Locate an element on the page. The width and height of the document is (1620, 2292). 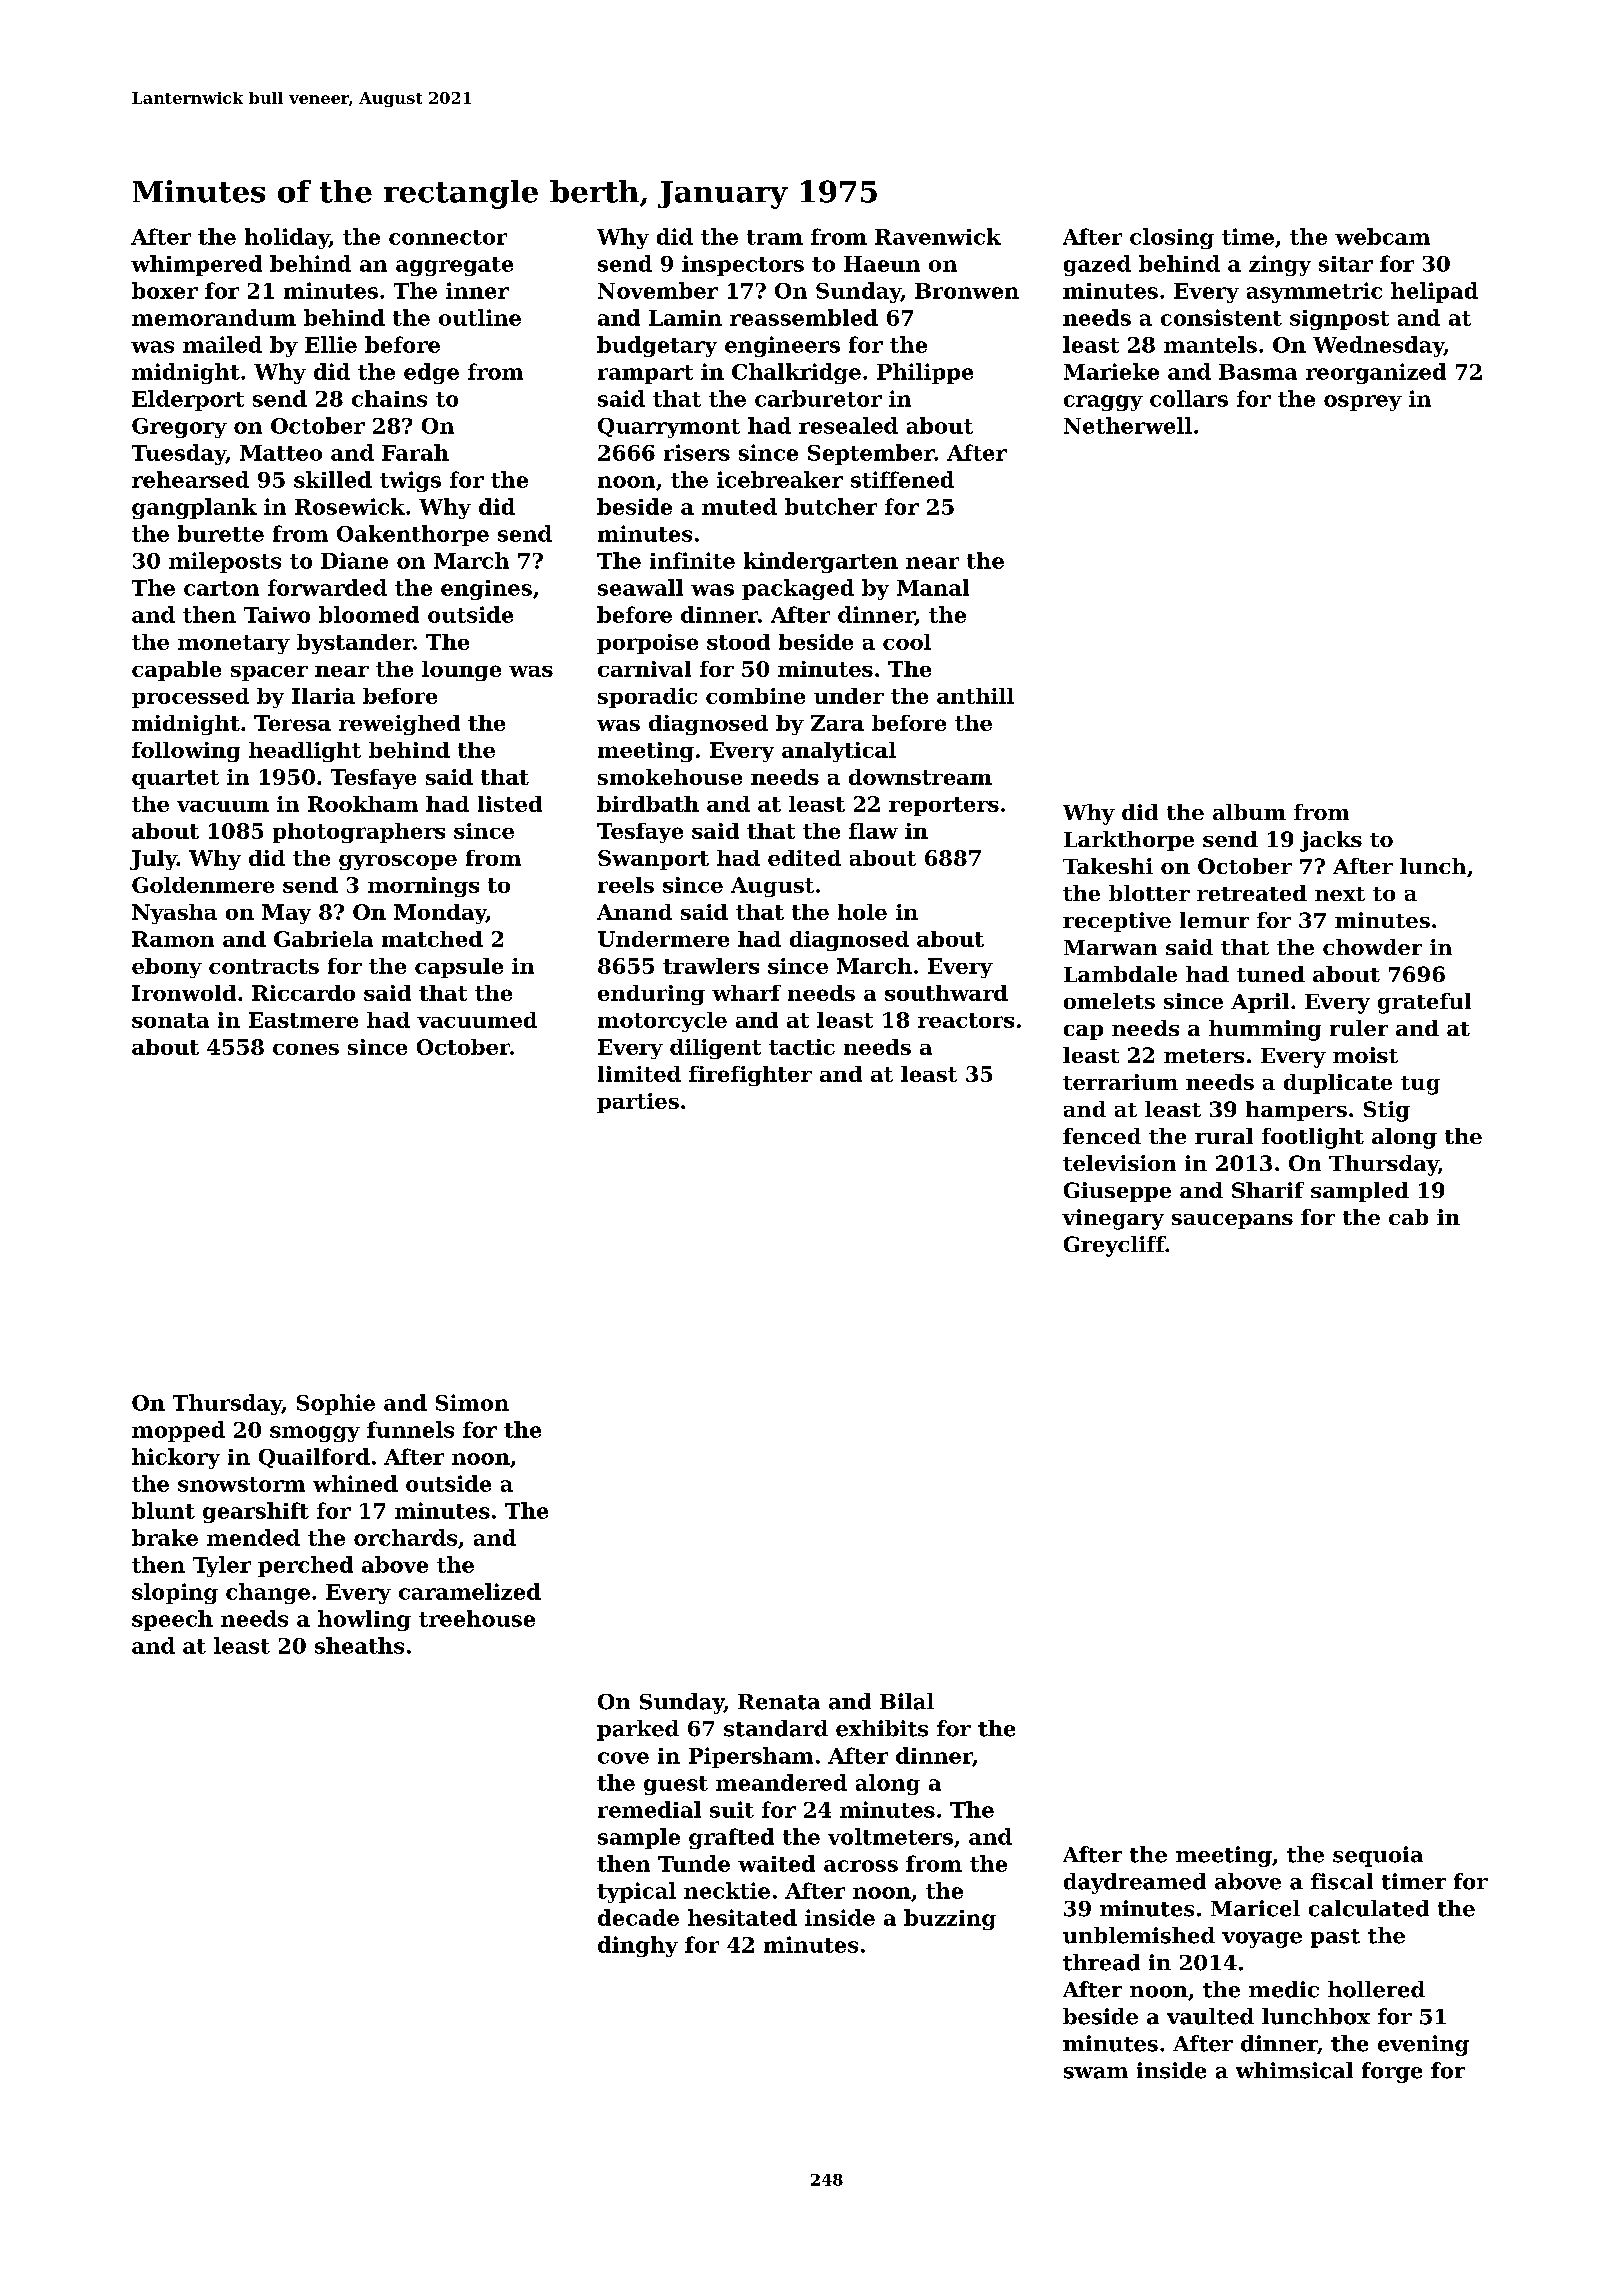
tug is located at coordinates (1420, 1085).
